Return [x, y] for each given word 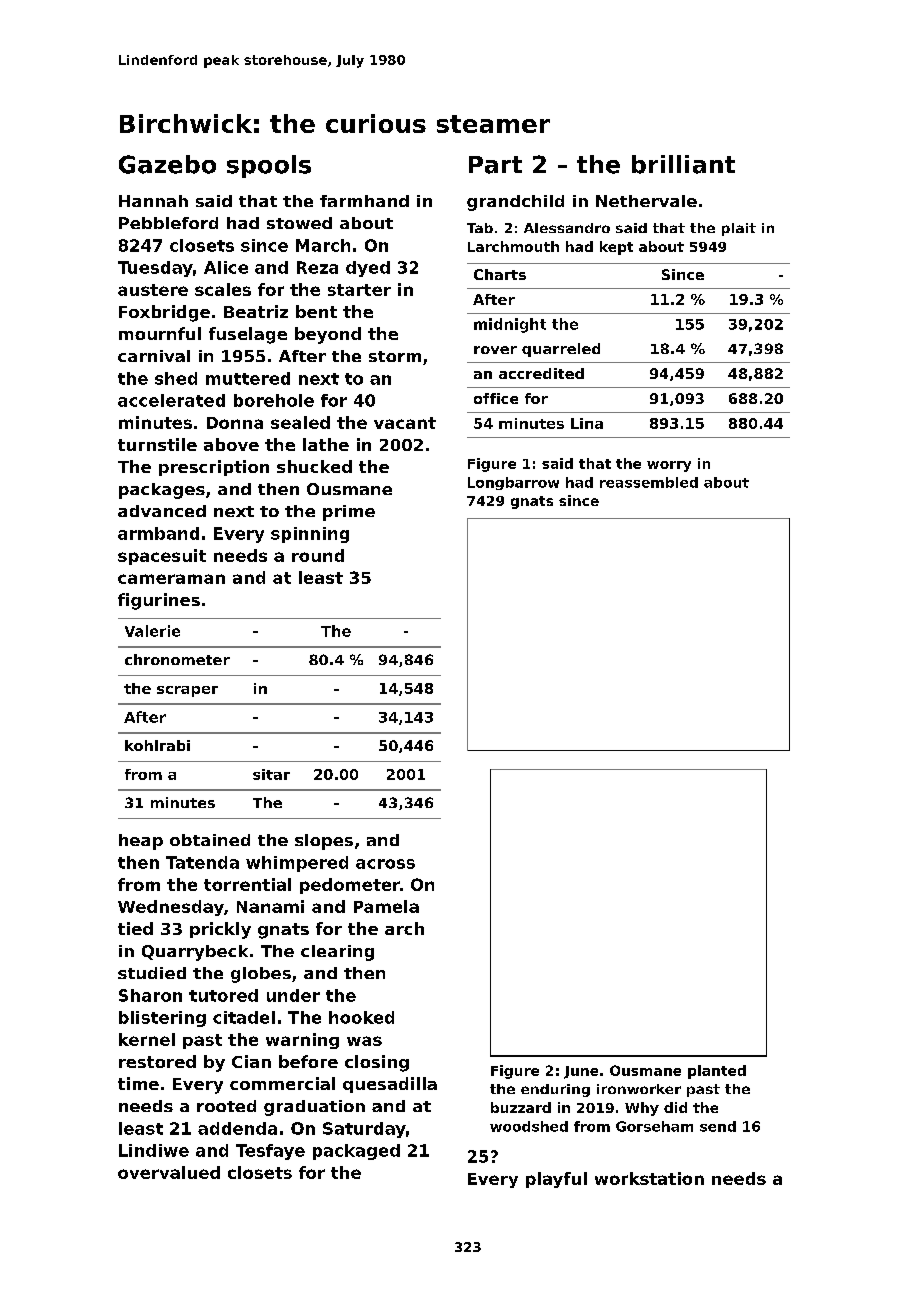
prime [349, 513]
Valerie [152, 631]
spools [269, 166]
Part [495, 165]
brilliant [683, 164]
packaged [356, 1152]
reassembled [649, 482]
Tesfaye [270, 1152]
